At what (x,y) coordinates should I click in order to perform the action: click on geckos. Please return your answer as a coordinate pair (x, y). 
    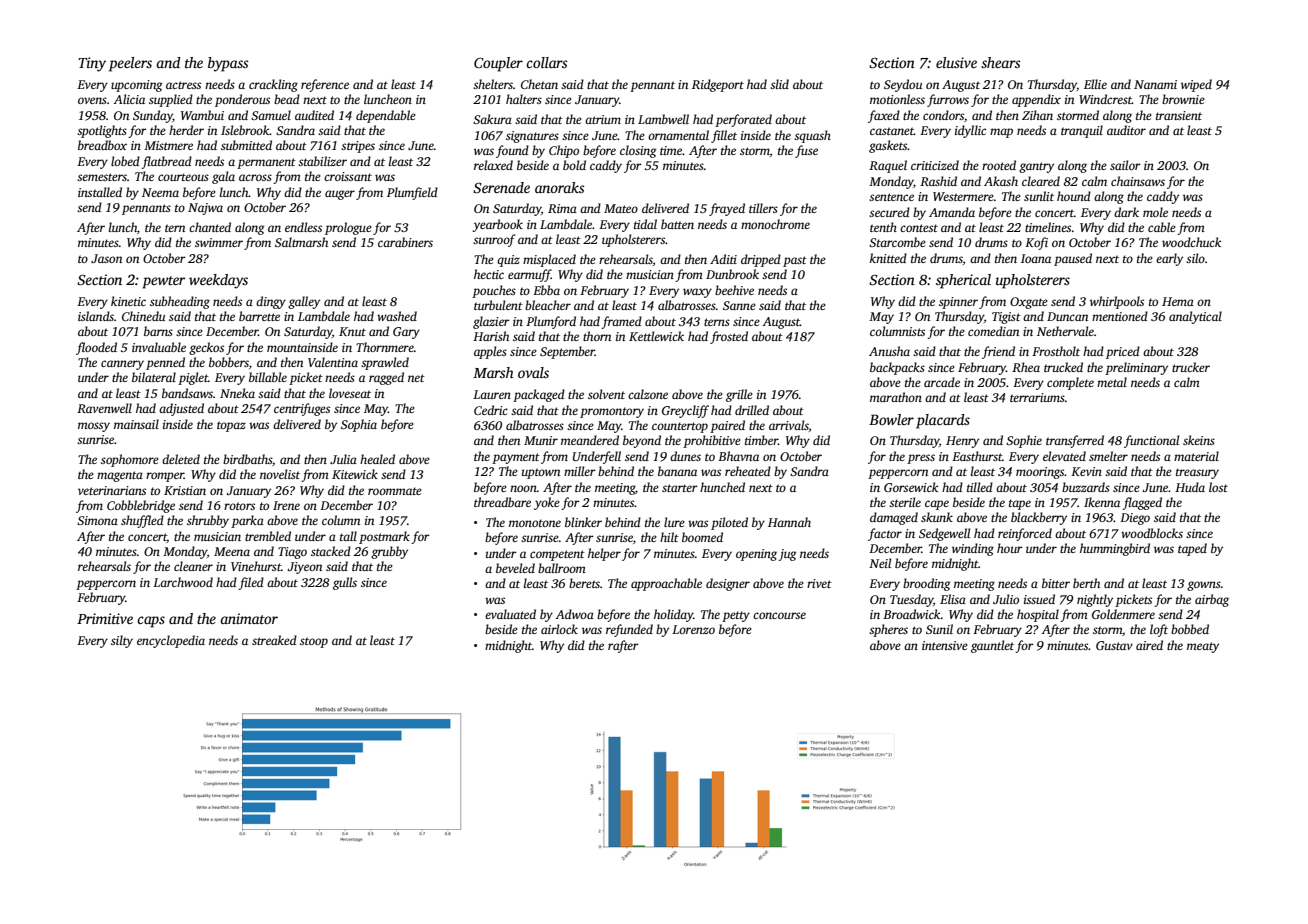
    Looking at the image, I should click on (206, 348).
